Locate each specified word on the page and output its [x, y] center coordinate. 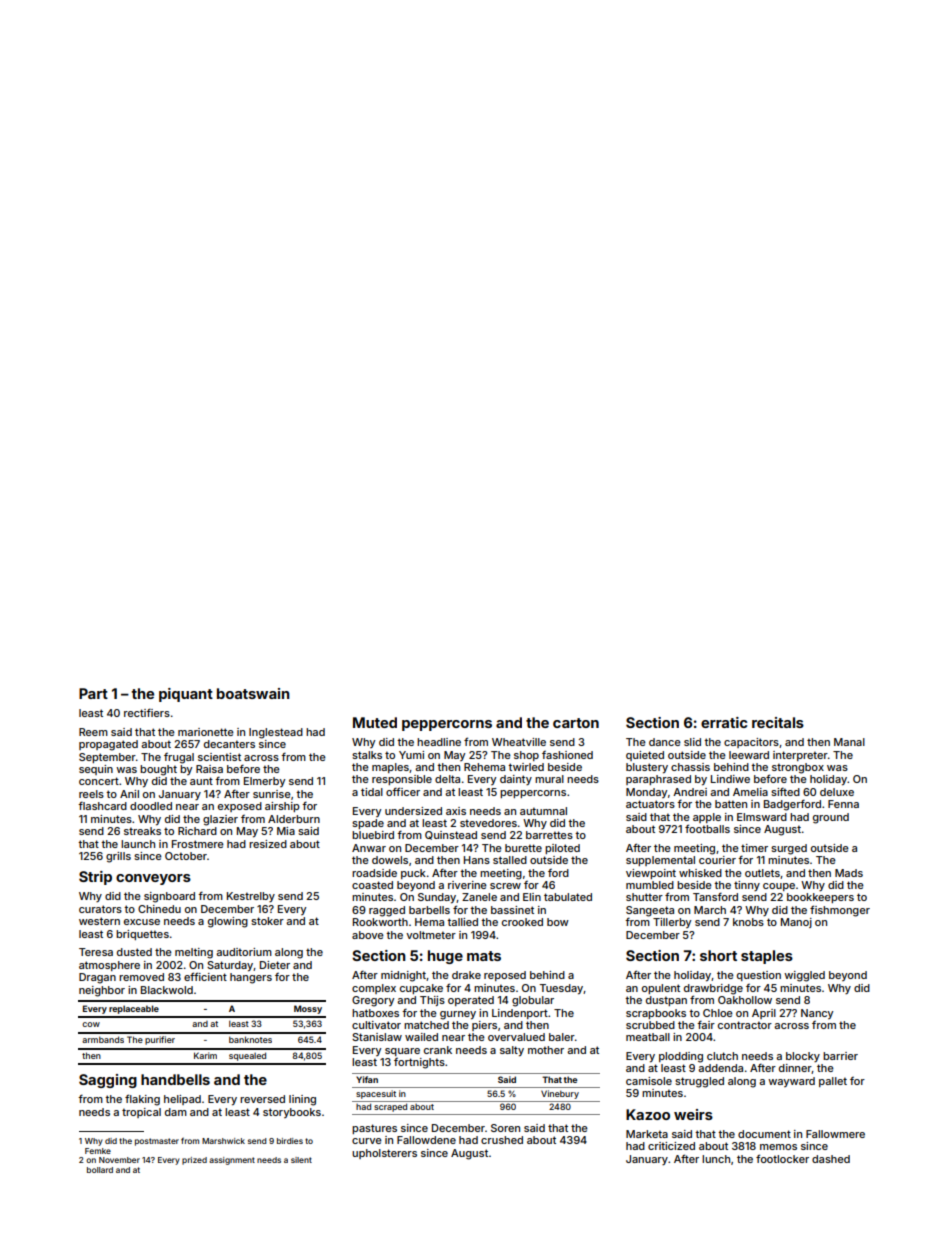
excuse [142, 922]
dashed [831, 1159]
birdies [290, 1141]
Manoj [796, 923]
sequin [96, 770]
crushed [502, 1140]
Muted [375, 722]
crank [438, 1050]
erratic [724, 722]
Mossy [308, 1009]
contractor [745, 1025]
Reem [93, 732]
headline [439, 742]
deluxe [837, 792]
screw [505, 886]
